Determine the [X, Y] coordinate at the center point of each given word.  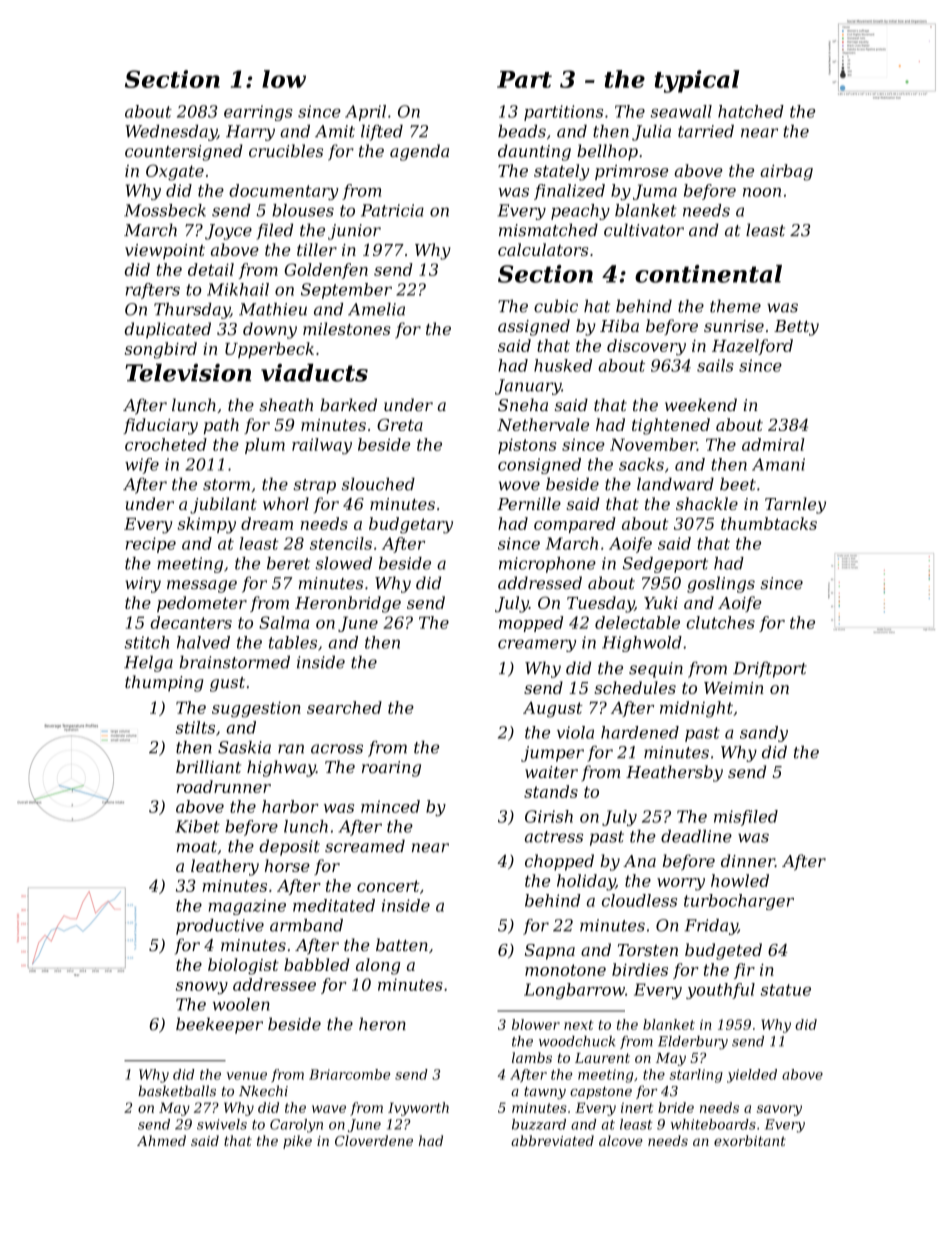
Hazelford [752, 347]
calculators [543, 249]
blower [536, 1024]
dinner [748, 860]
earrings [258, 113]
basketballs [177, 1091]
